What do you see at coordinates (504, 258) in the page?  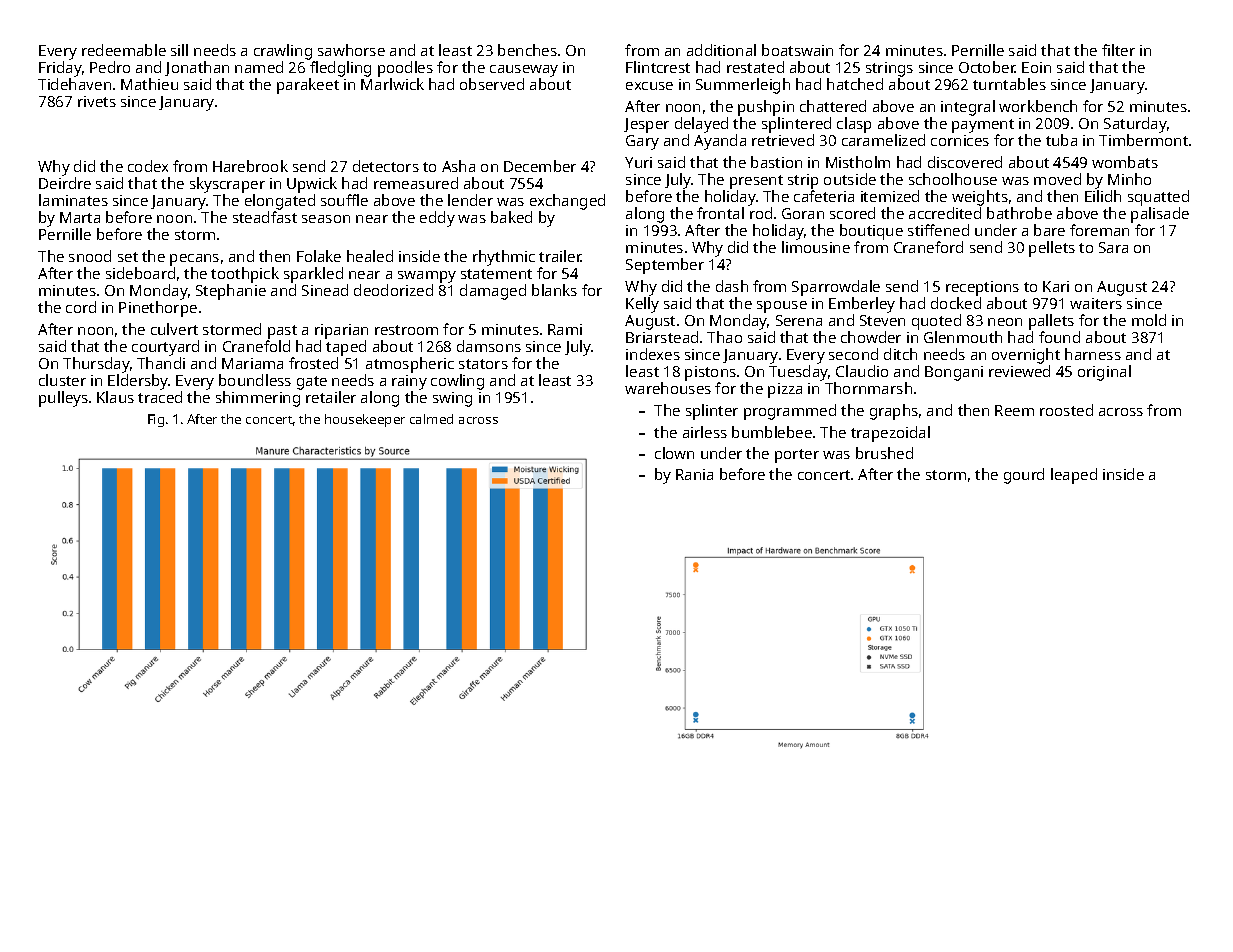 I see `rhythmic` at bounding box center [504, 258].
